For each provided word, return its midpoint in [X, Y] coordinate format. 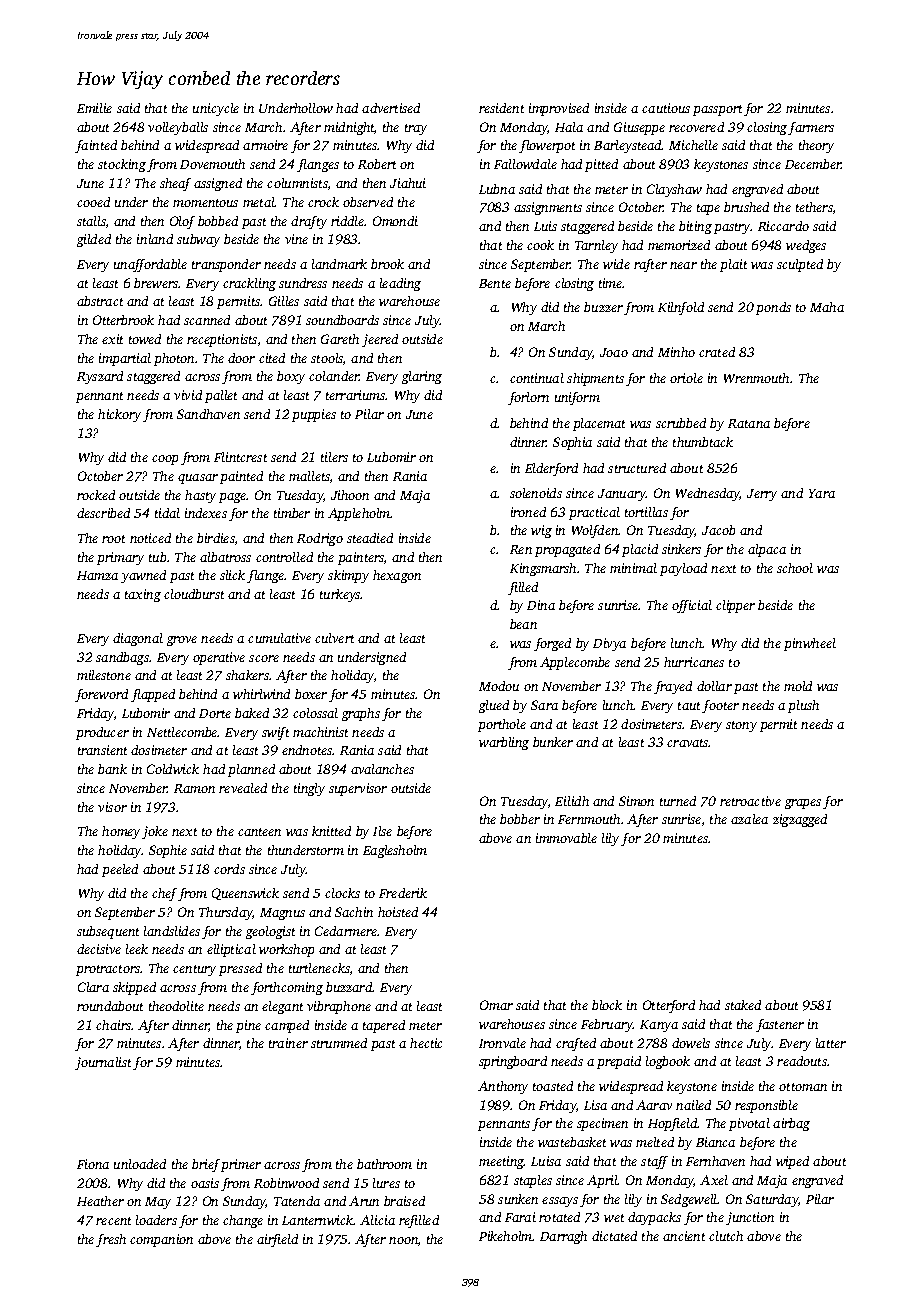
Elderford [551, 469]
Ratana [749, 423]
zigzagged [800, 820]
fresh [111, 1240]
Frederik [403, 893]
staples [533, 1181]
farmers [811, 128]
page [233, 498]
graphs [361, 714]
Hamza [97, 575]
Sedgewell [689, 1200]
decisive [99, 949]
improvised [559, 109]
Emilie [94, 108]
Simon [636, 801]
